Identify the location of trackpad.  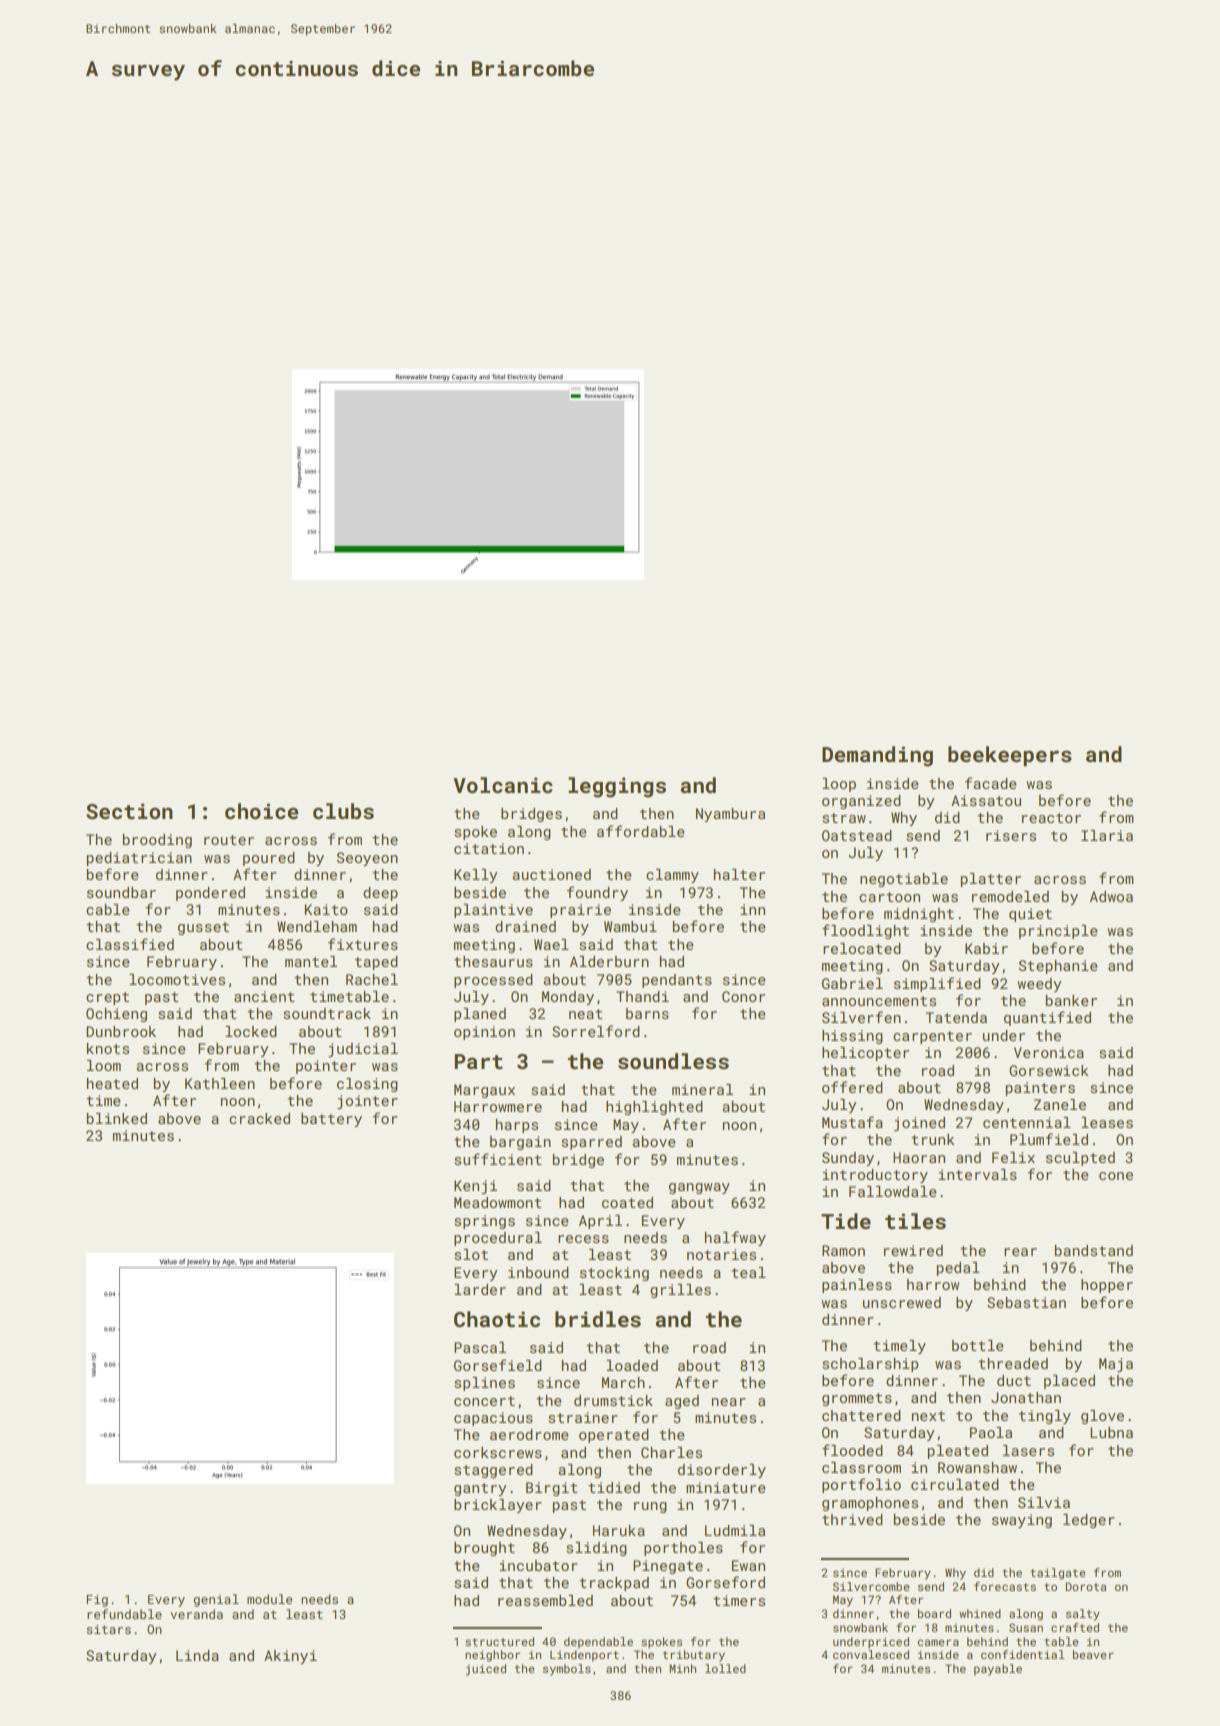
(614, 1584).
